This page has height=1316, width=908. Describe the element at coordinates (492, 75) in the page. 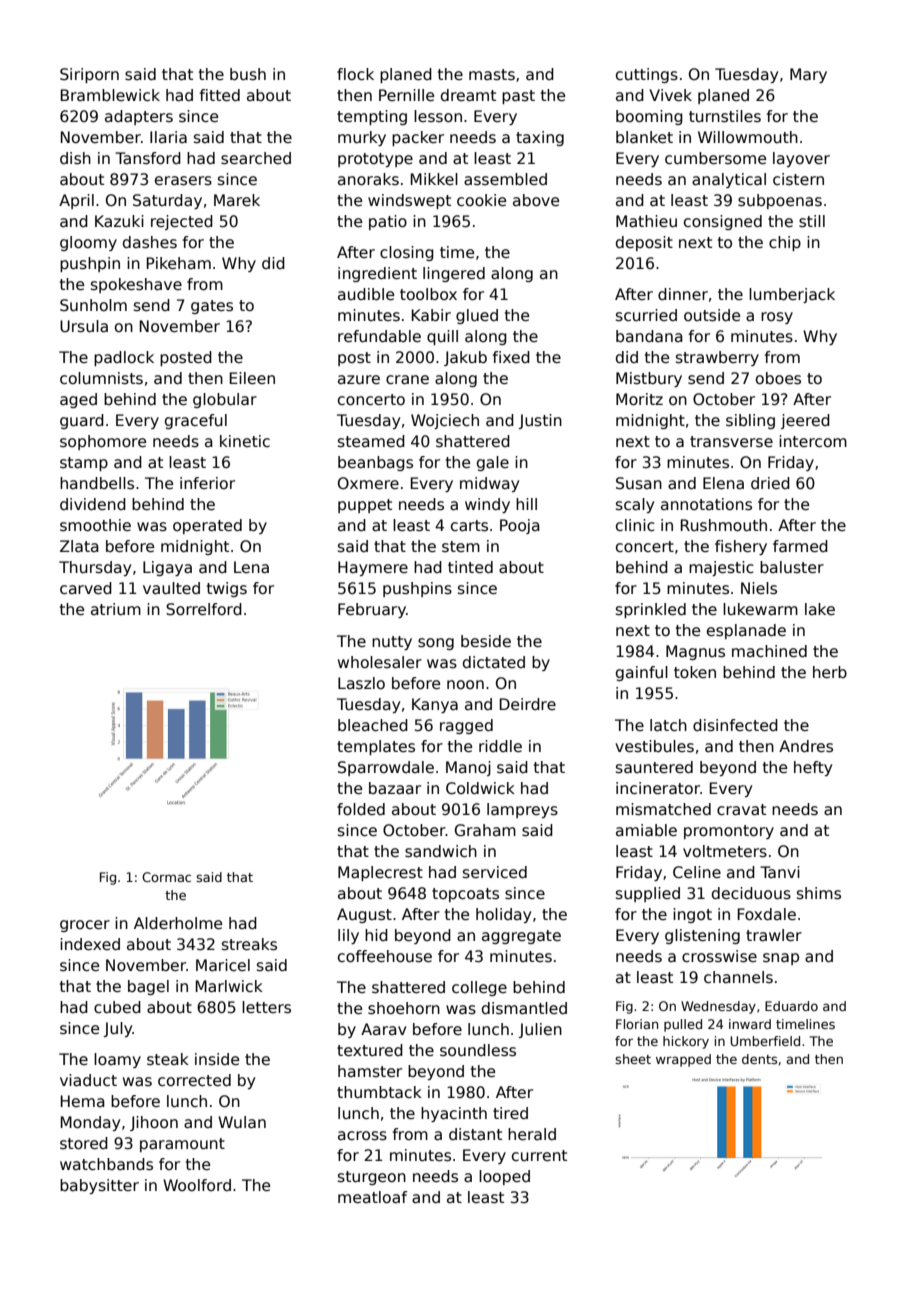

I see `masts` at that location.
